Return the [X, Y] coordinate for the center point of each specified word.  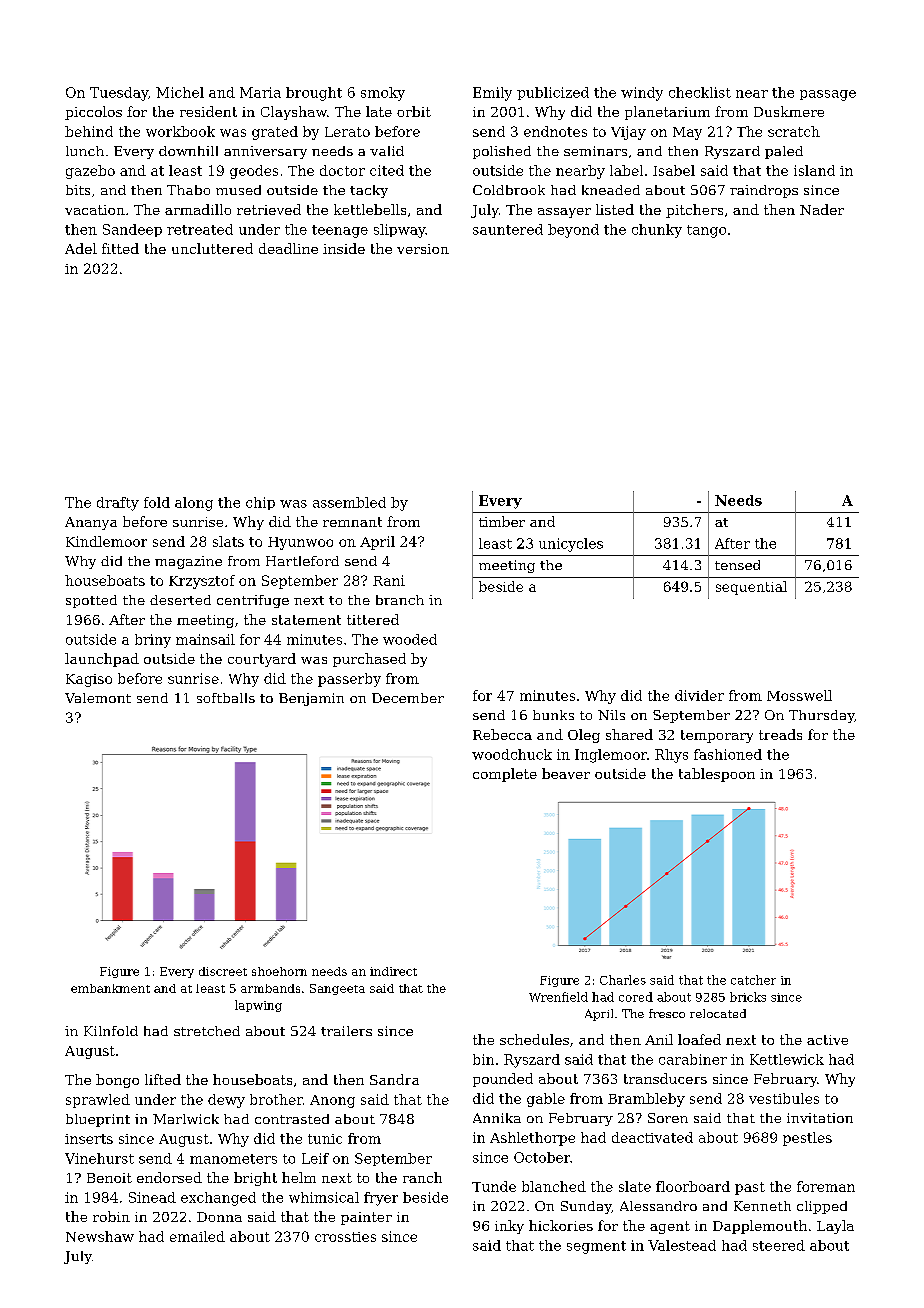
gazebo [90, 172]
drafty [118, 504]
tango [706, 231]
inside [344, 248]
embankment [110, 988]
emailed [197, 1236]
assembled [349, 502]
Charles [623, 980]
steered [779, 1245]
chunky [657, 231]
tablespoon [717, 775]
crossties [345, 1237]
